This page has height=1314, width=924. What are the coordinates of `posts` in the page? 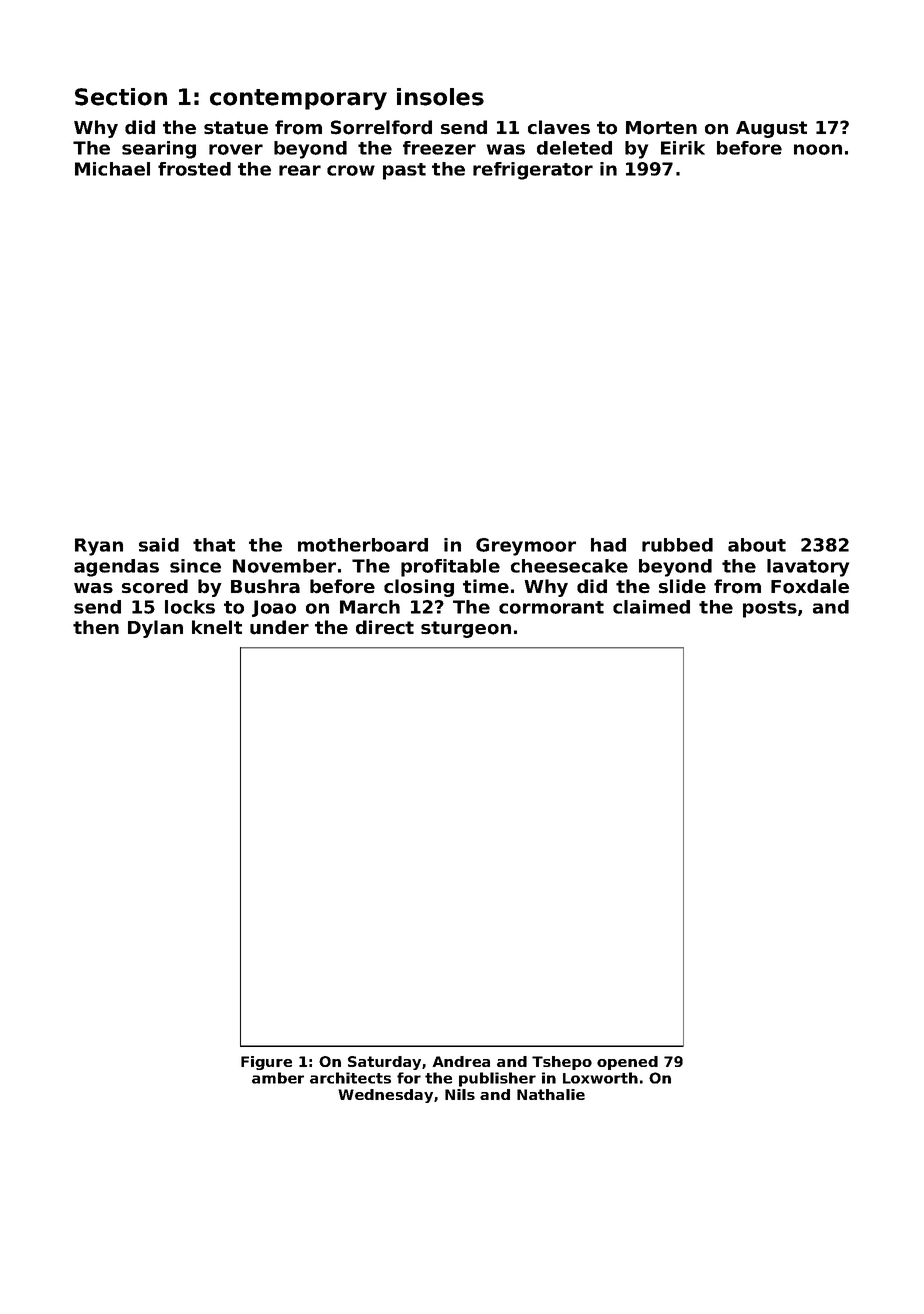 It's located at (770, 609).
